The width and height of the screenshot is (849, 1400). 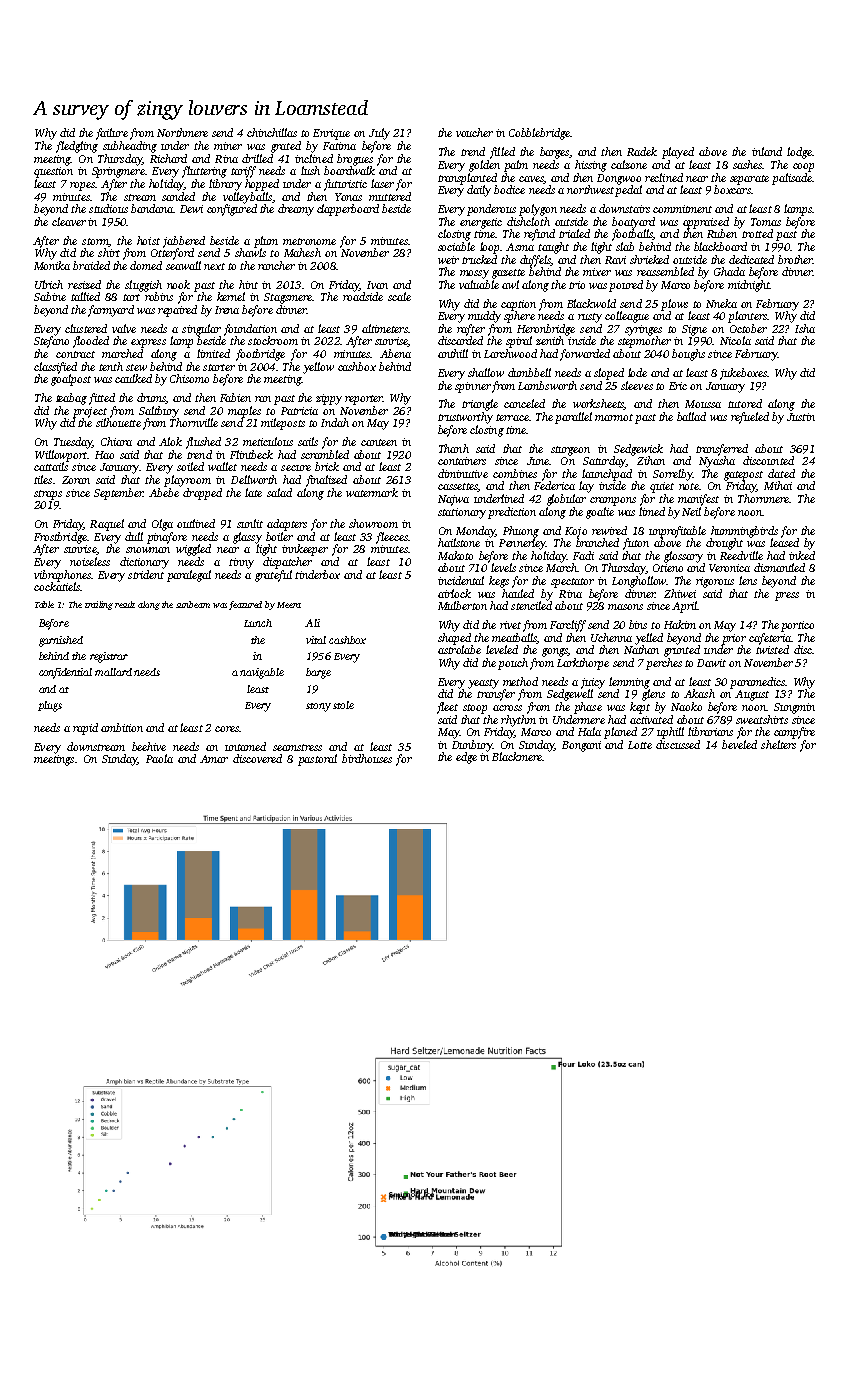 What do you see at coordinates (204, 172) in the screenshot?
I see `fluttering` at bounding box center [204, 172].
